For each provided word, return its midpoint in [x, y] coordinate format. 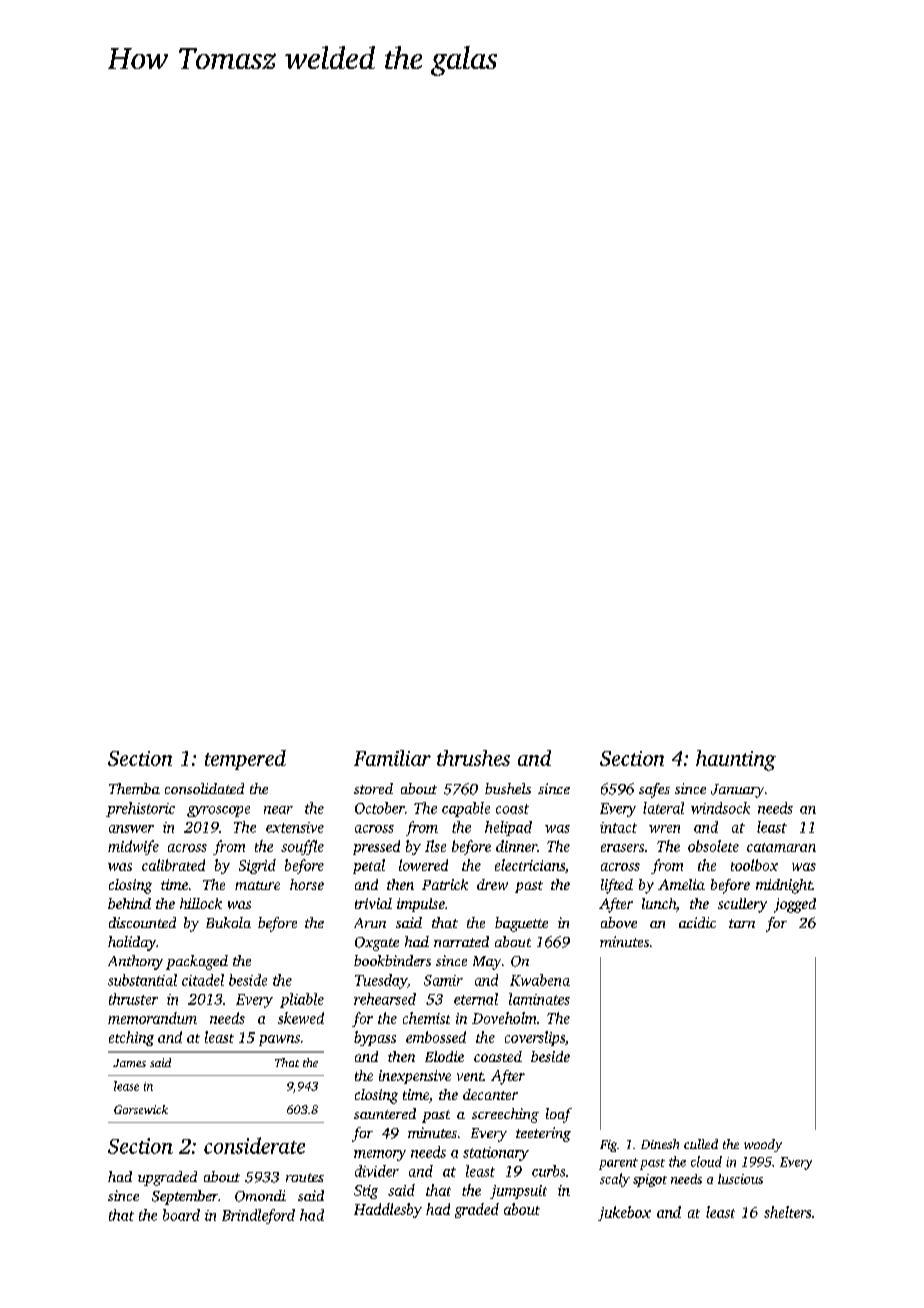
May [487, 963]
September [185, 1197]
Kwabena [540, 980]
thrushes [473, 758]
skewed [301, 1018]
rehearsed [385, 999]
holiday [132, 943]
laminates [539, 999]
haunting [736, 760]
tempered [245, 760]
